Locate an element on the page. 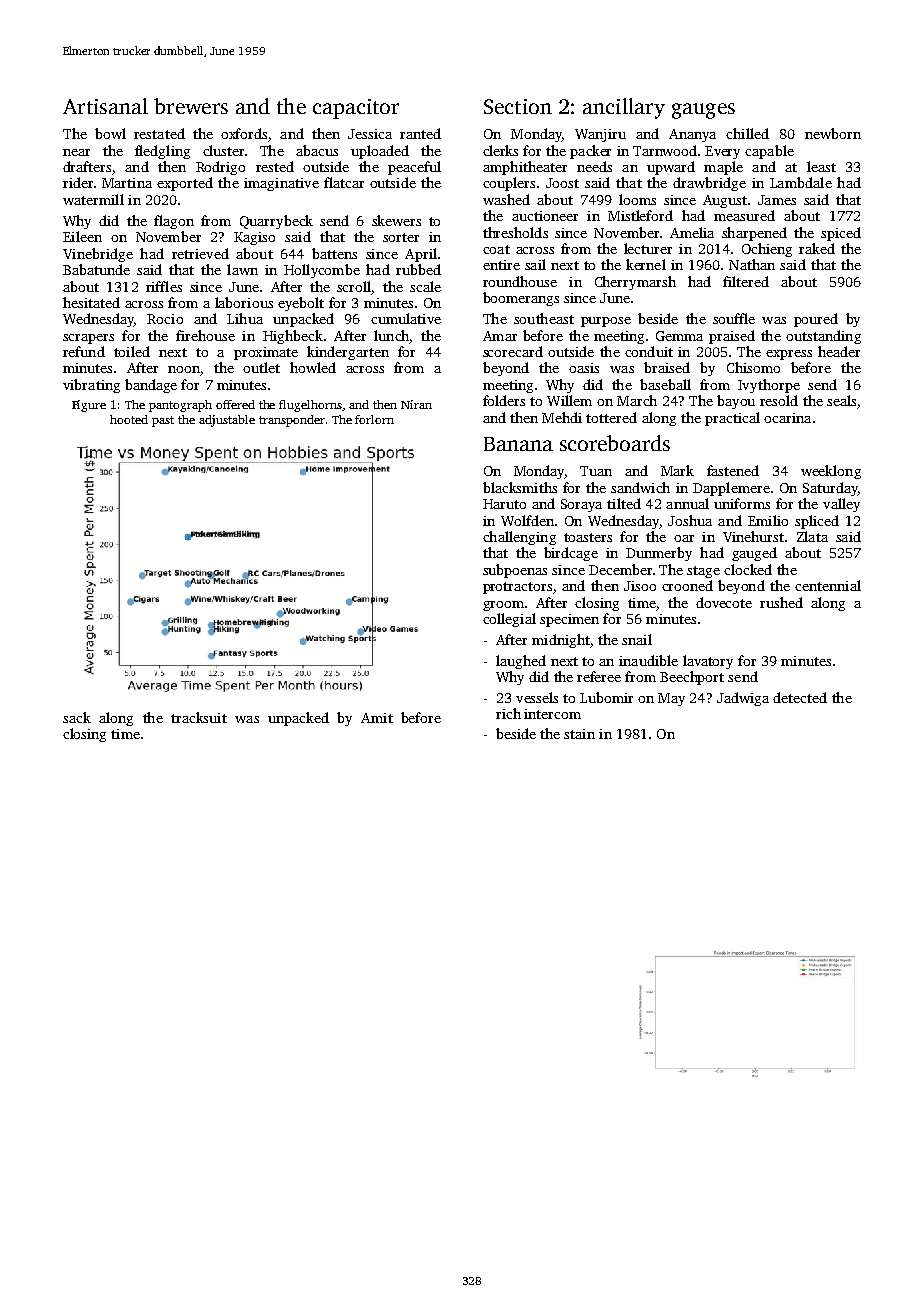 The image size is (924, 1308). folders is located at coordinates (504, 400).
